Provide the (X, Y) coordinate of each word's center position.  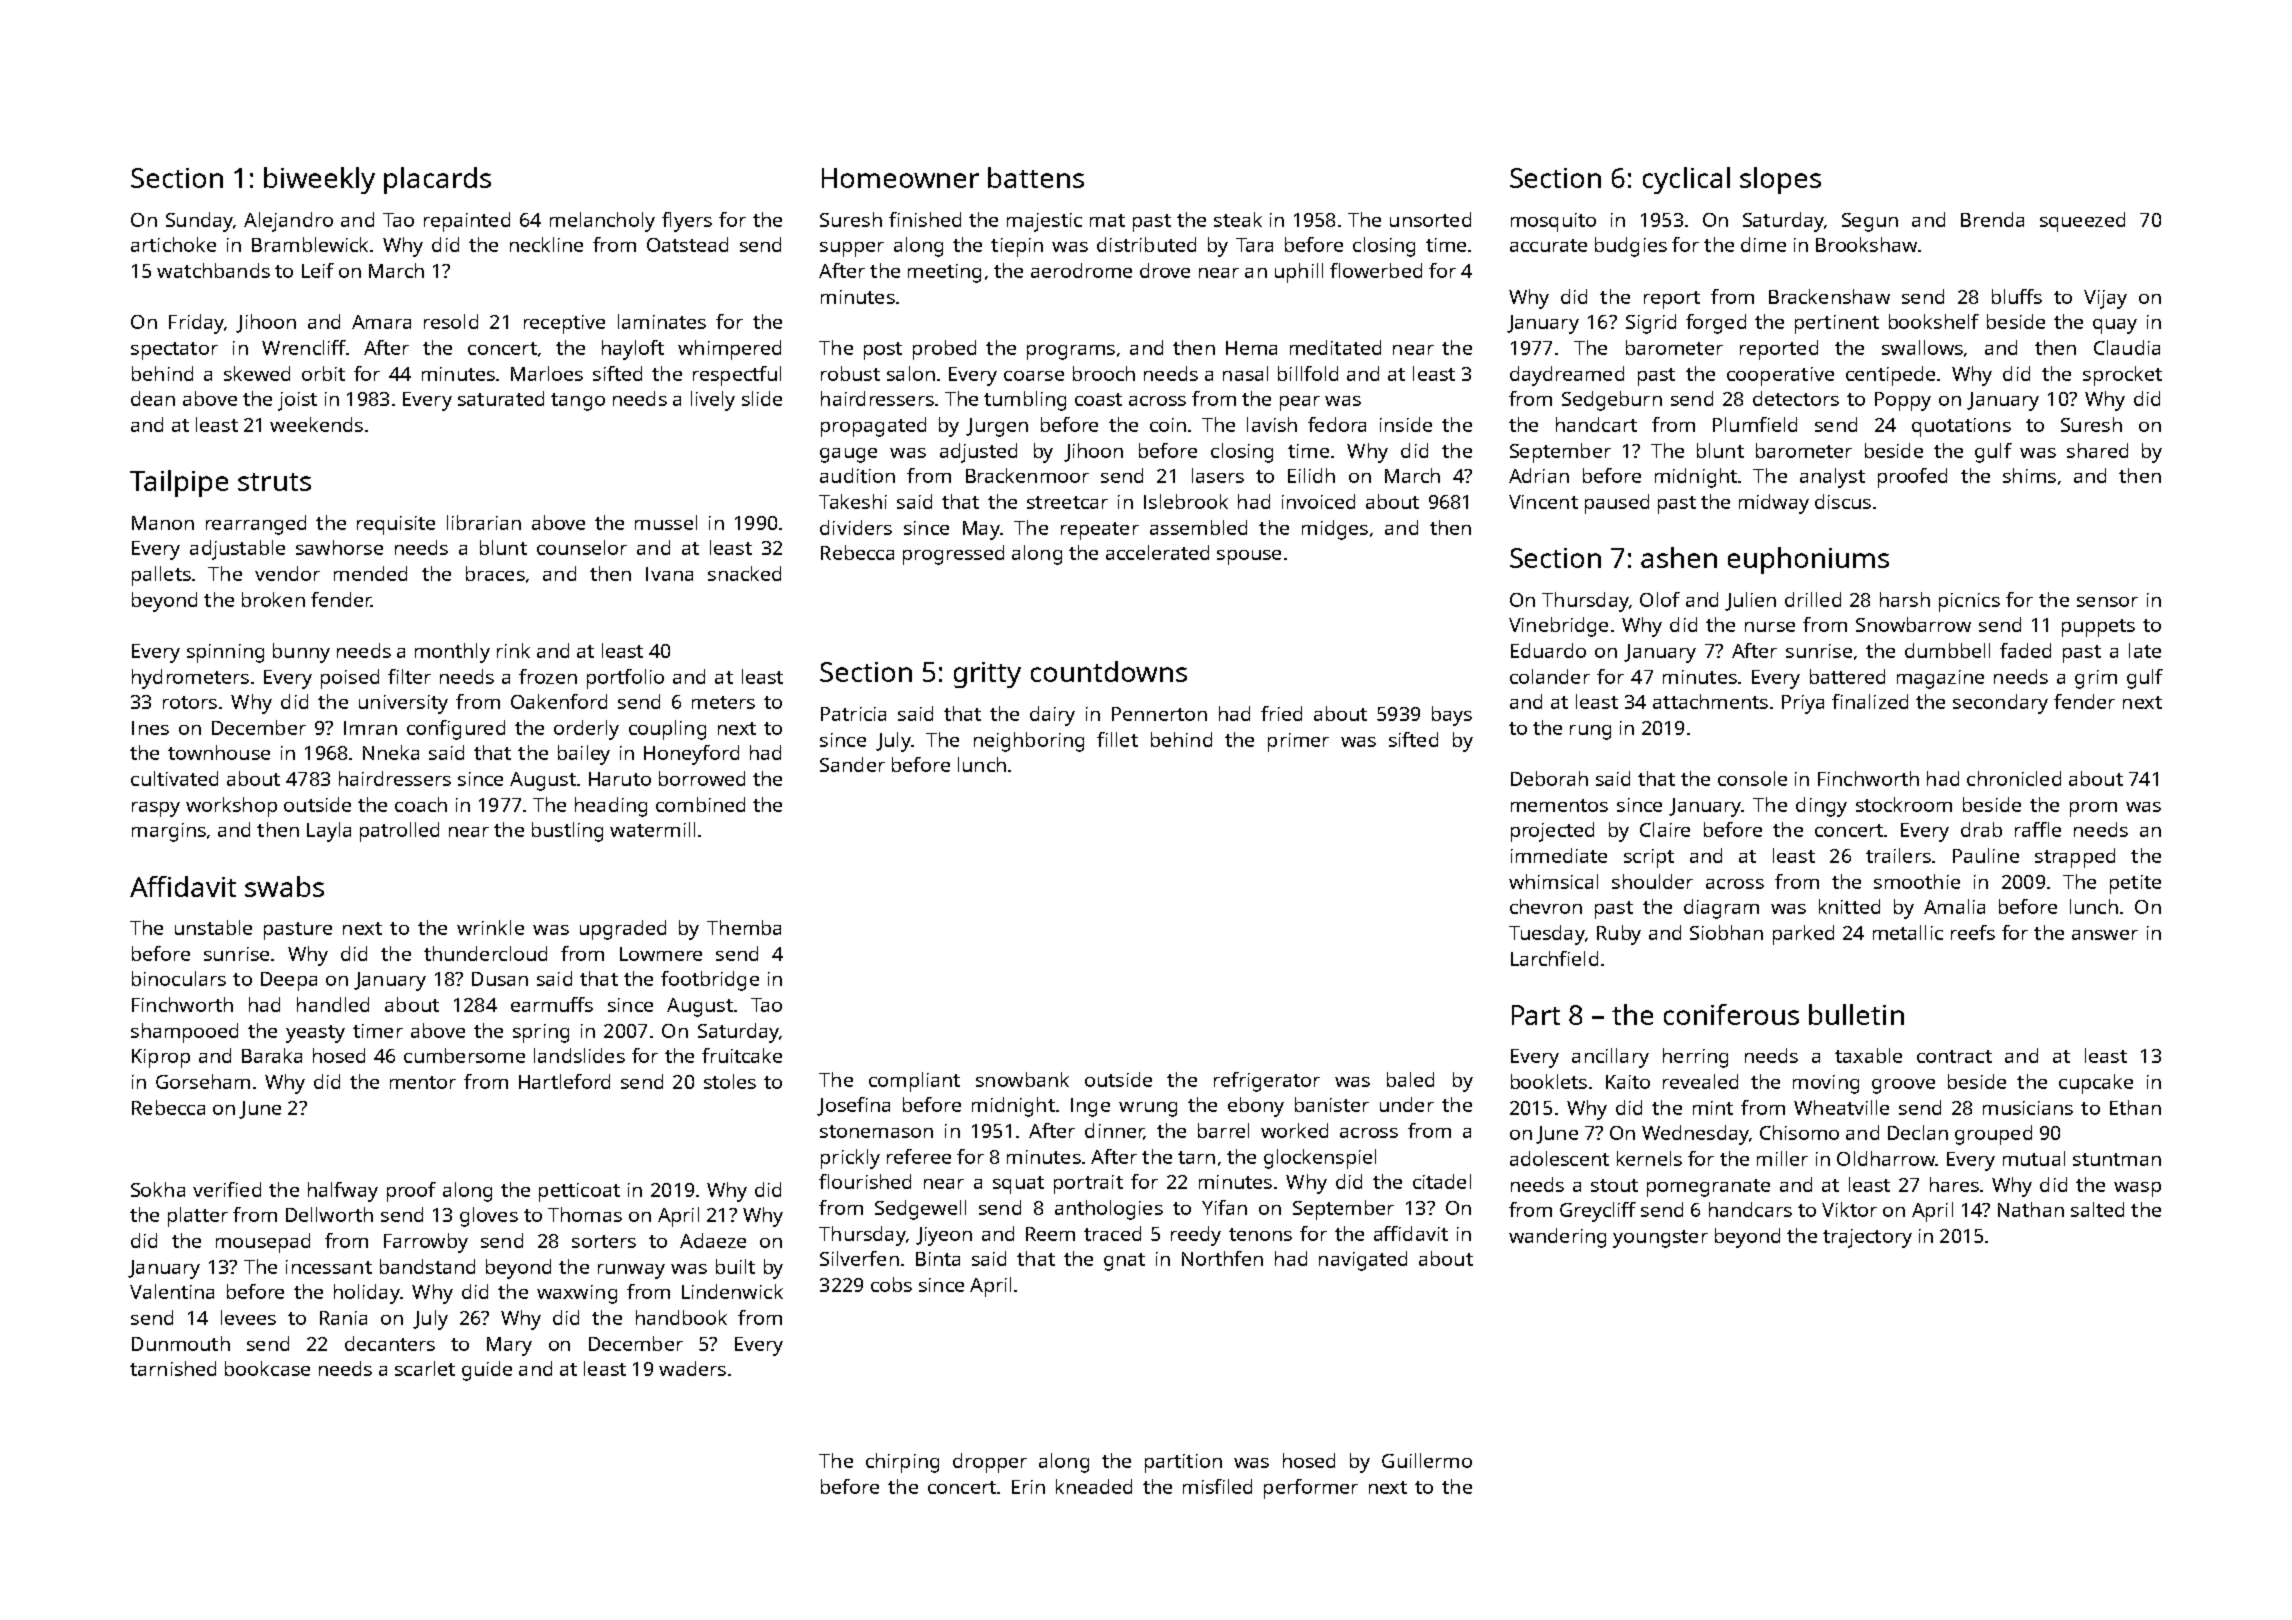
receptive (564, 324)
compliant (914, 1082)
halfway (343, 1192)
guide (487, 1371)
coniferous (1731, 1014)
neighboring (1029, 742)
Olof (1660, 599)
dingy (1821, 807)
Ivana (669, 574)
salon (911, 373)
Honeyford (691, 755)
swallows (1922, 347)
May (981, 530)
